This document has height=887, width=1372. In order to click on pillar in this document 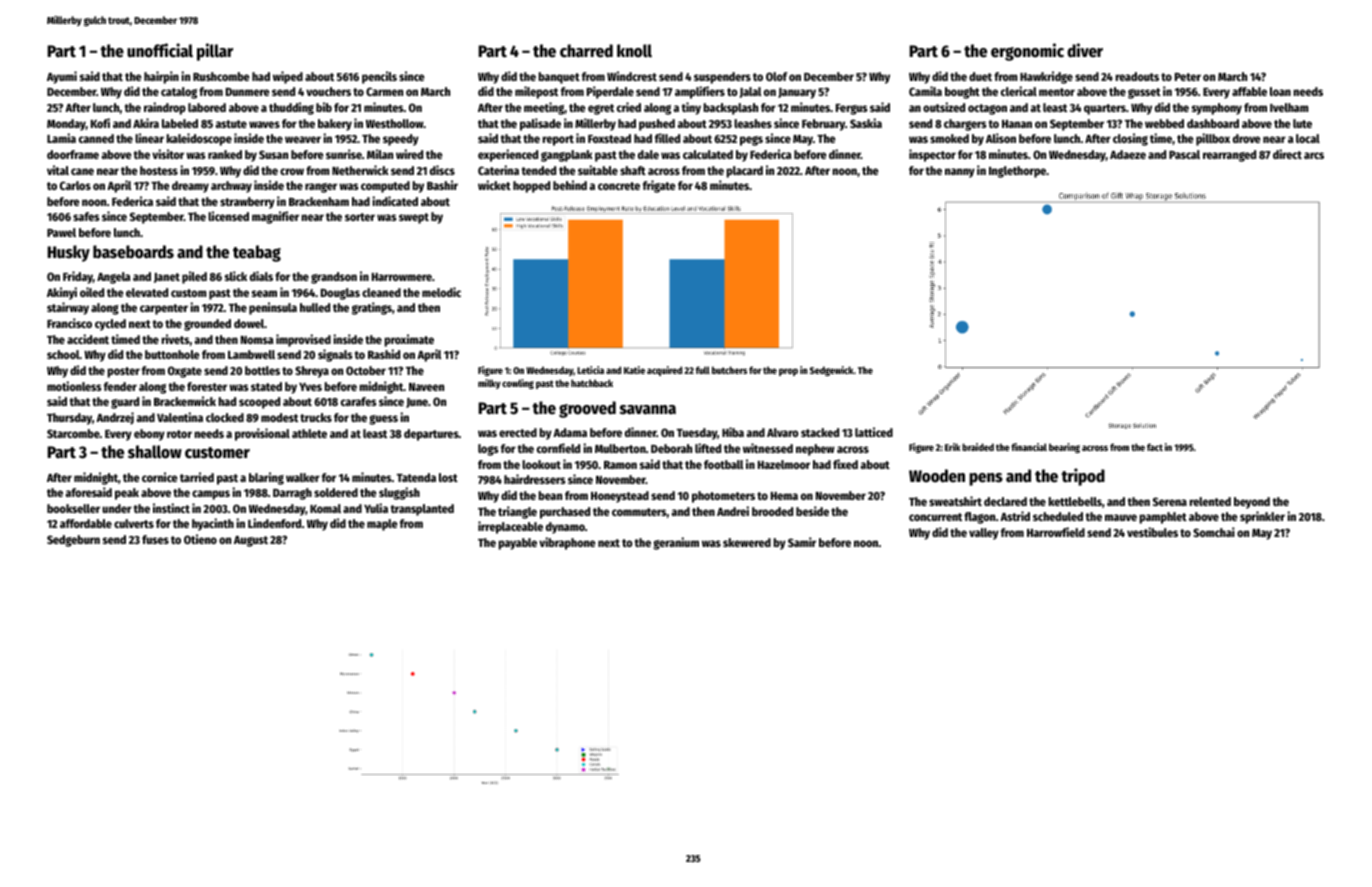, I will do `click(215, 52)`.
